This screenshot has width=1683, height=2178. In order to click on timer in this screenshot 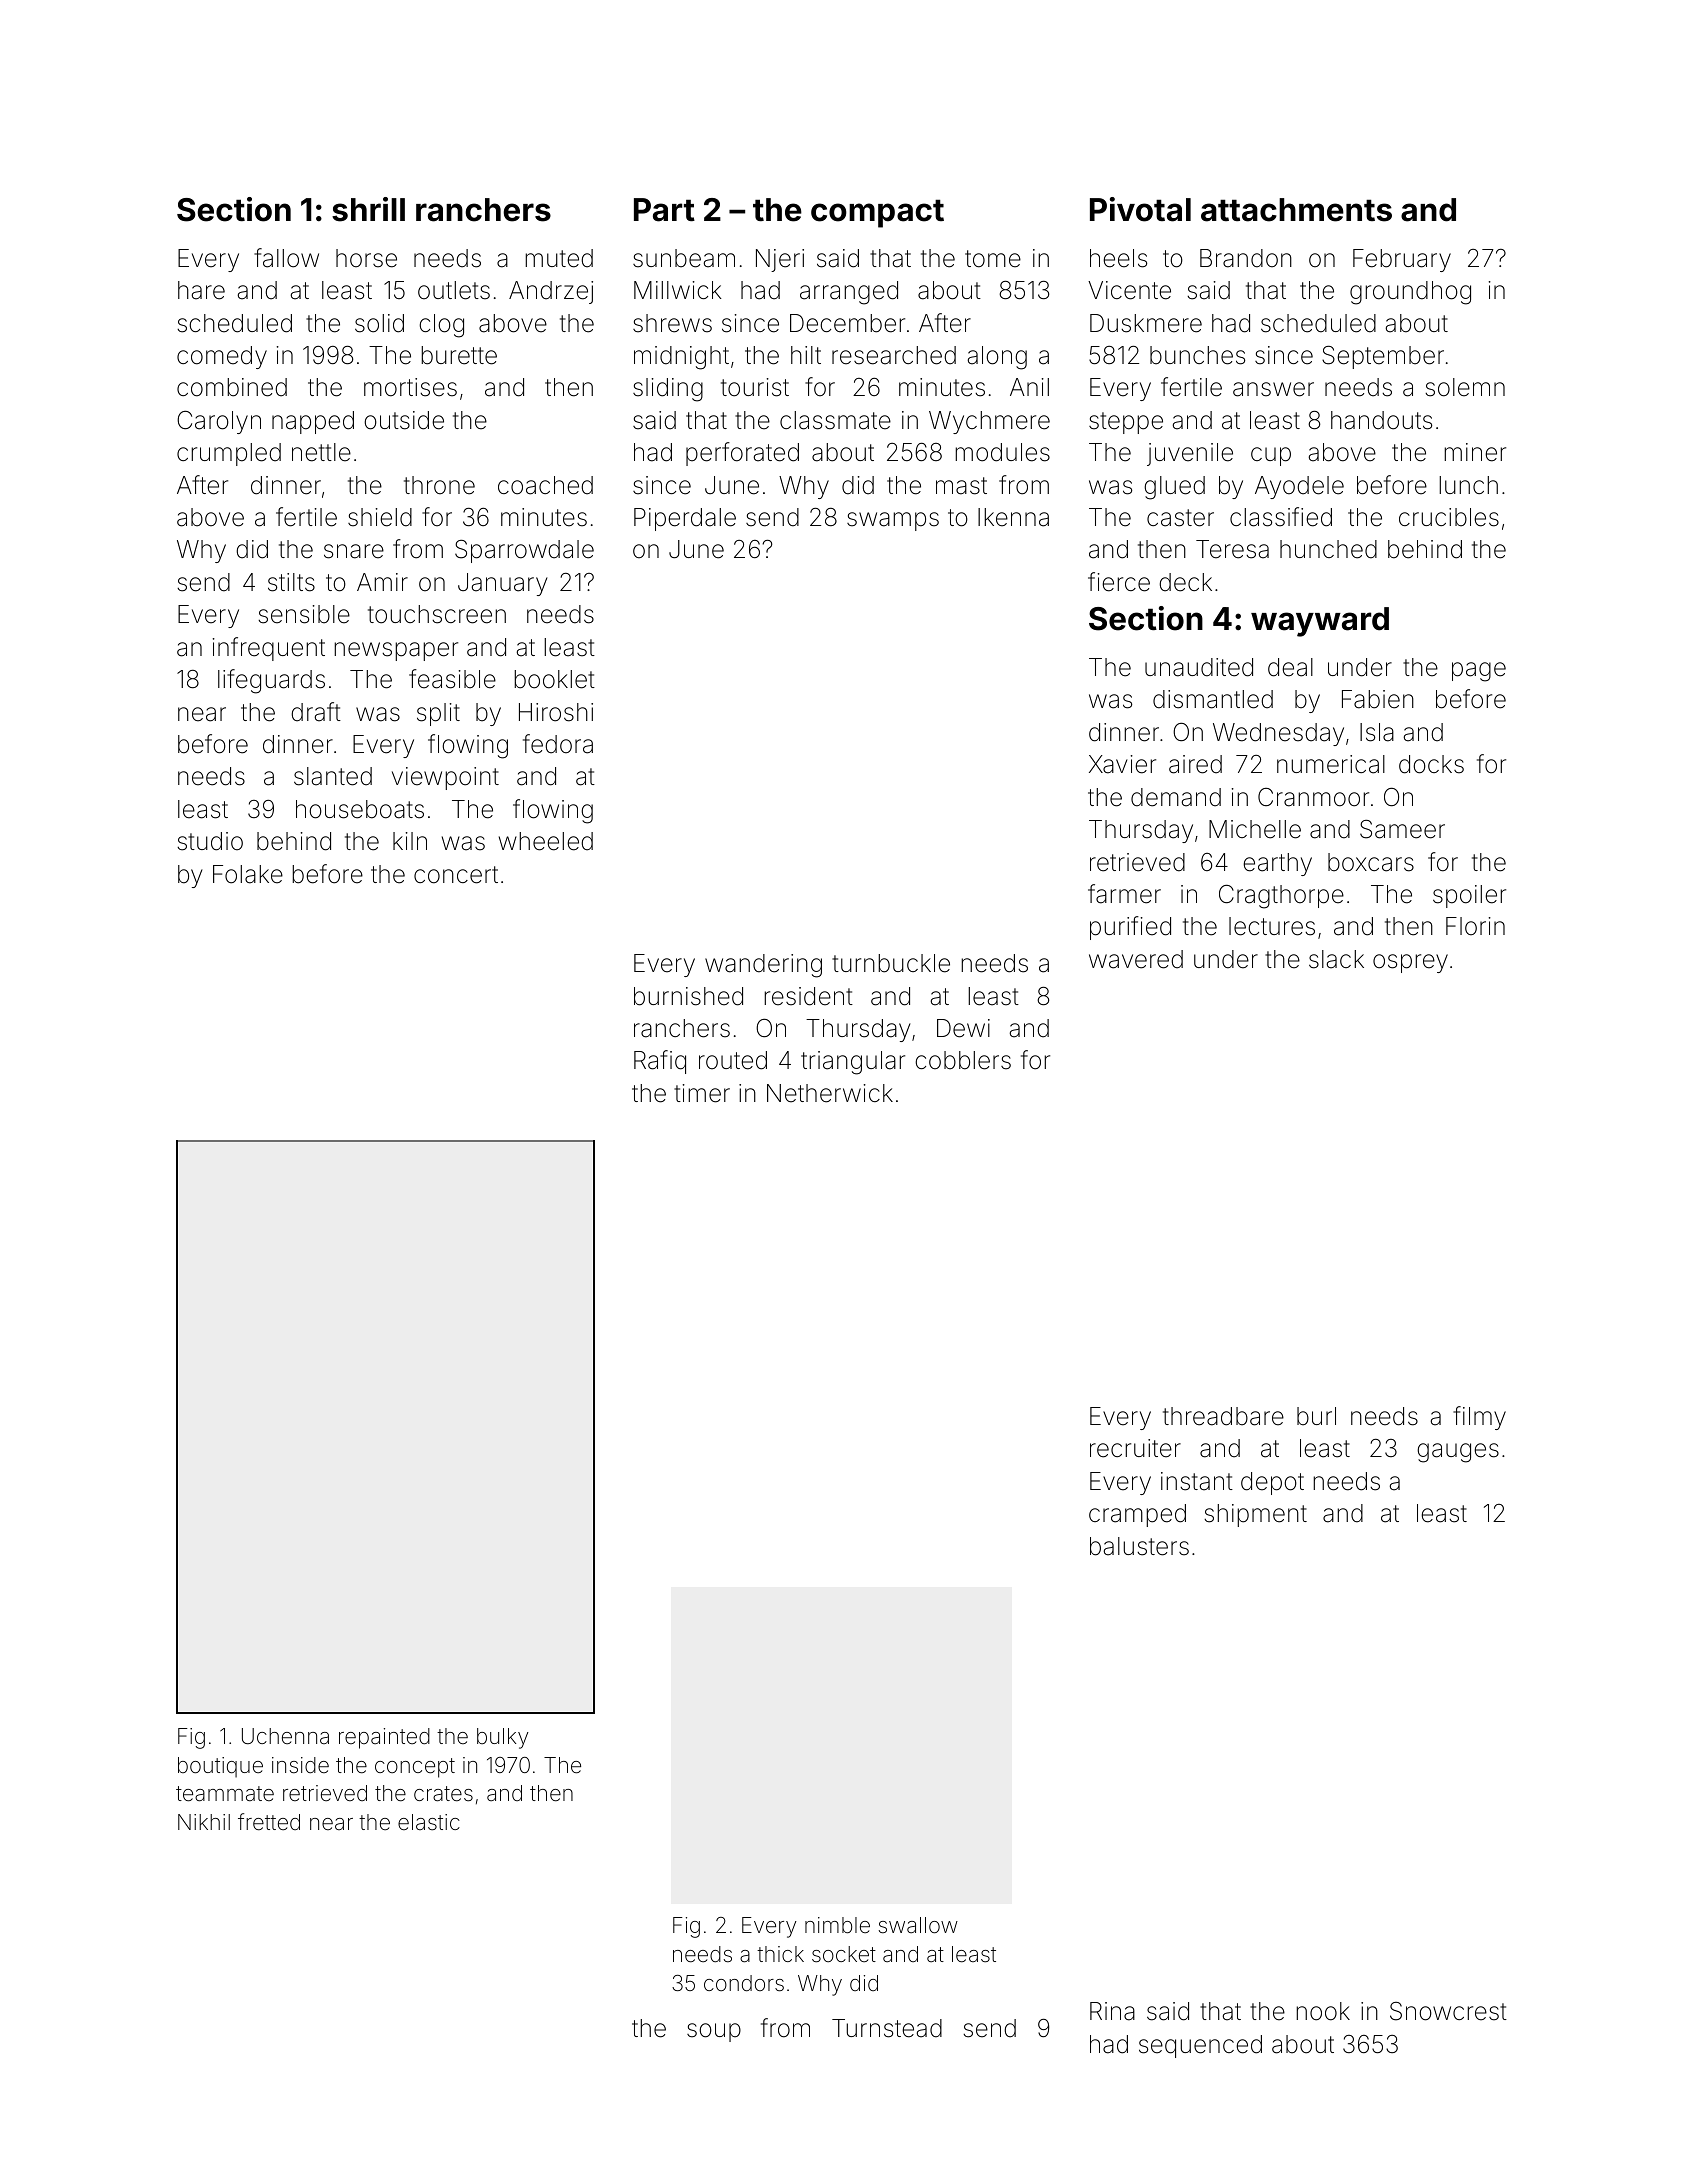, I will do `click(702, 1093)`.
